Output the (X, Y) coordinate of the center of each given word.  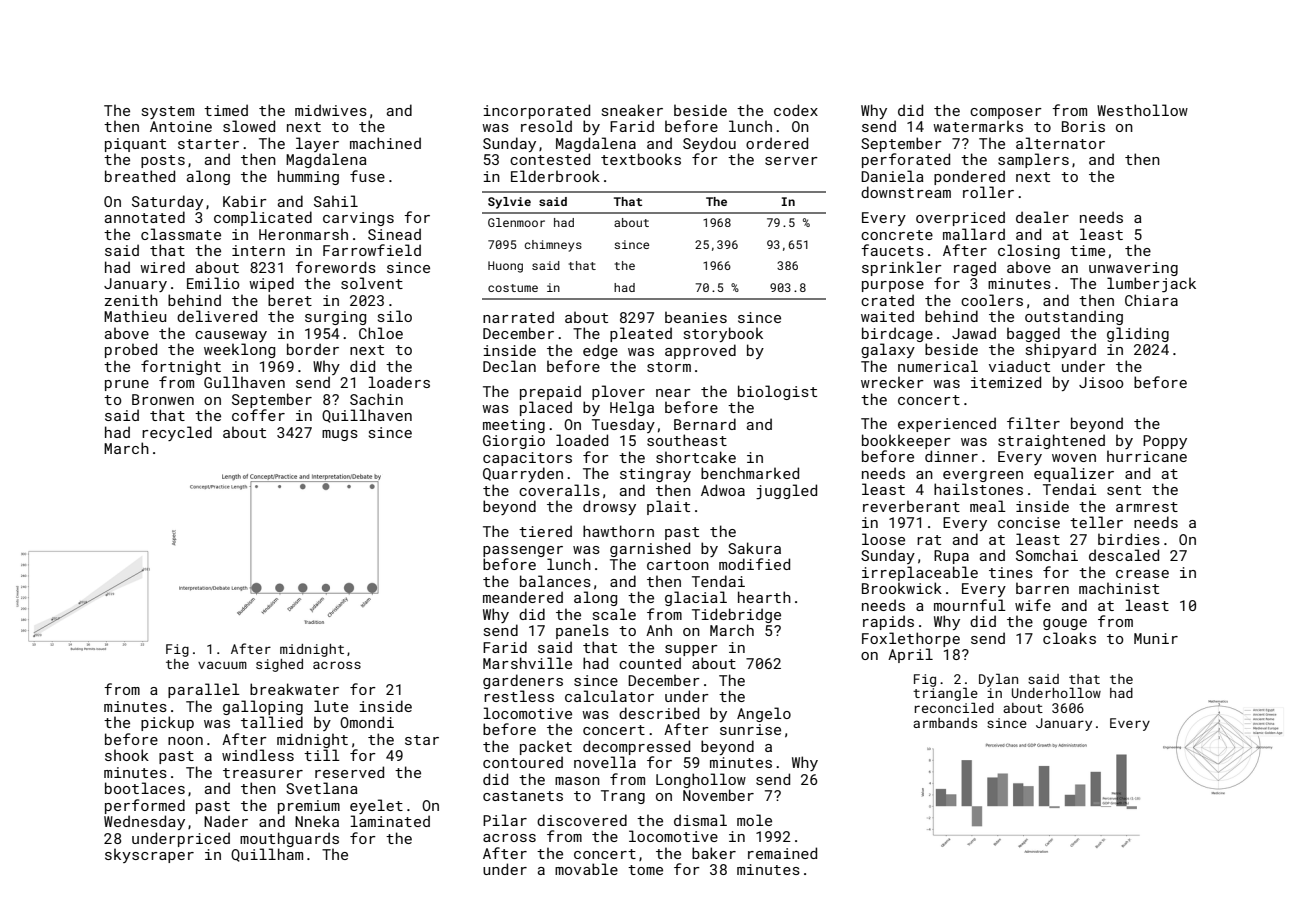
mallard (974, 234)
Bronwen (163, 399)
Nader (226, 821)
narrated (518, 317)
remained (782, 853)
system (168, 112)
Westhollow (1142, 110)
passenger (523, 551)
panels (582, 631)
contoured (523, 762)
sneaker (632, 110)
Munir (1156, 638)
